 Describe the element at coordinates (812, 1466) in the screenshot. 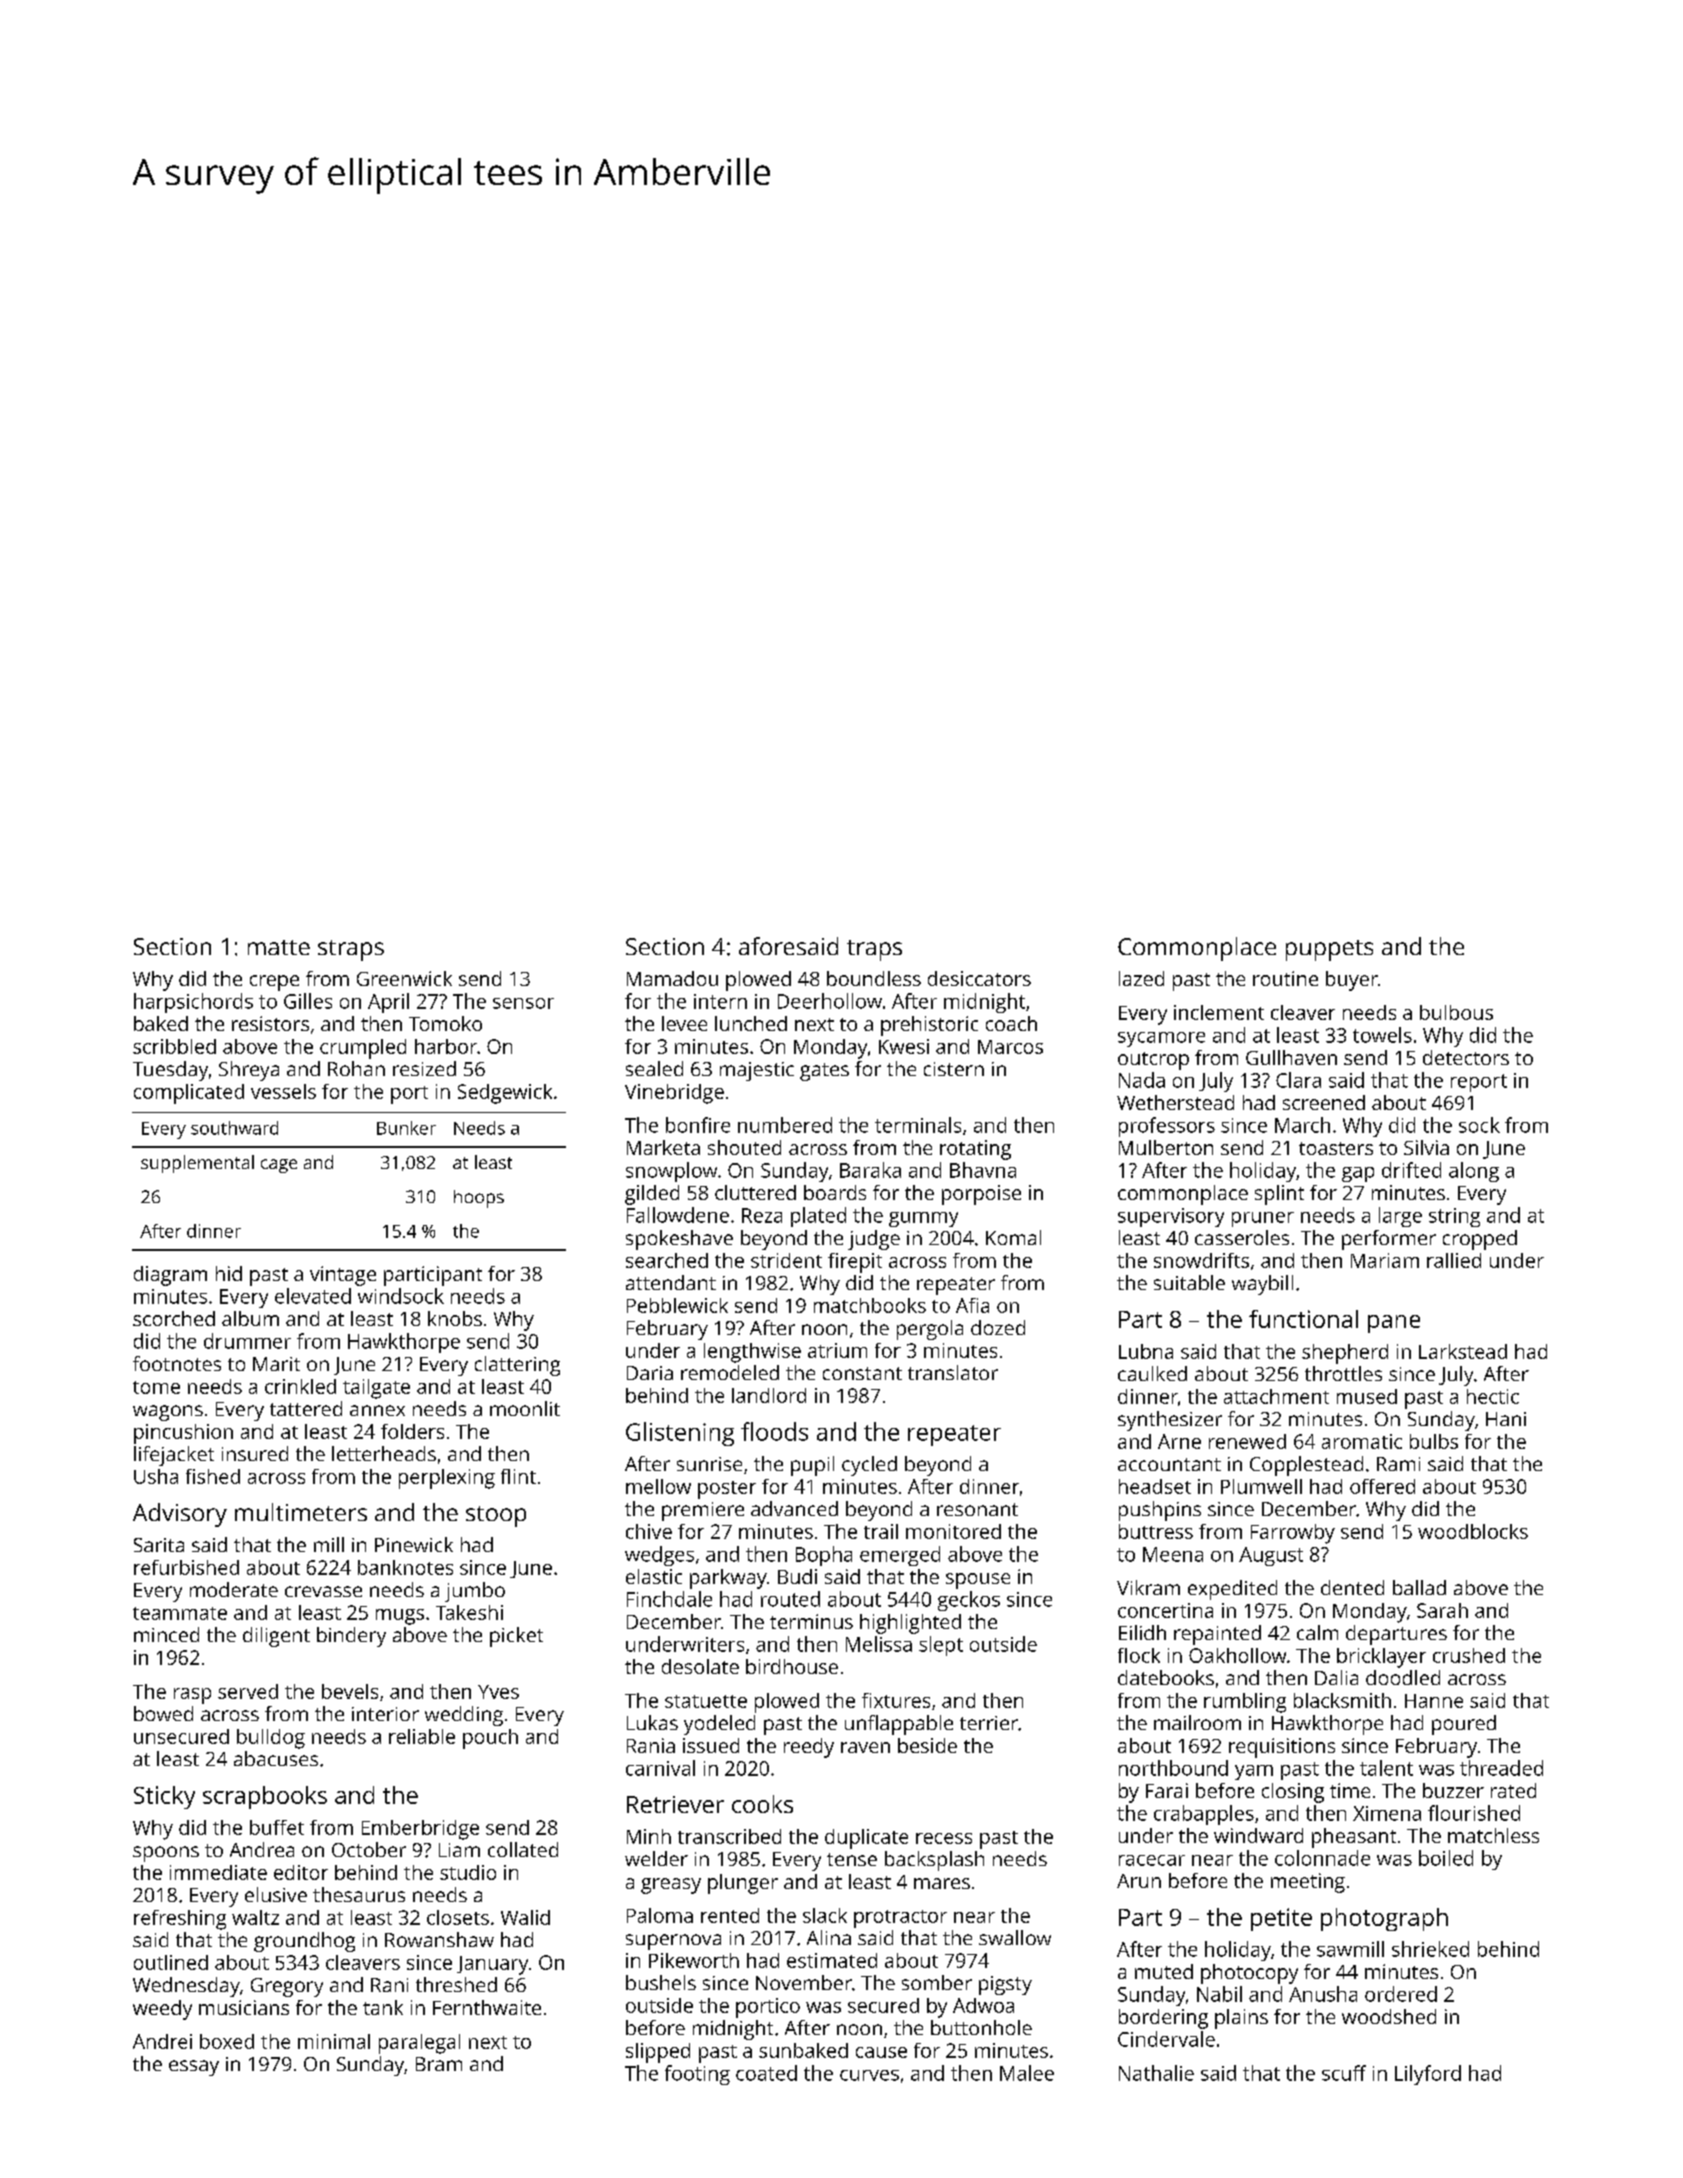

I see `pupil` at that location.
